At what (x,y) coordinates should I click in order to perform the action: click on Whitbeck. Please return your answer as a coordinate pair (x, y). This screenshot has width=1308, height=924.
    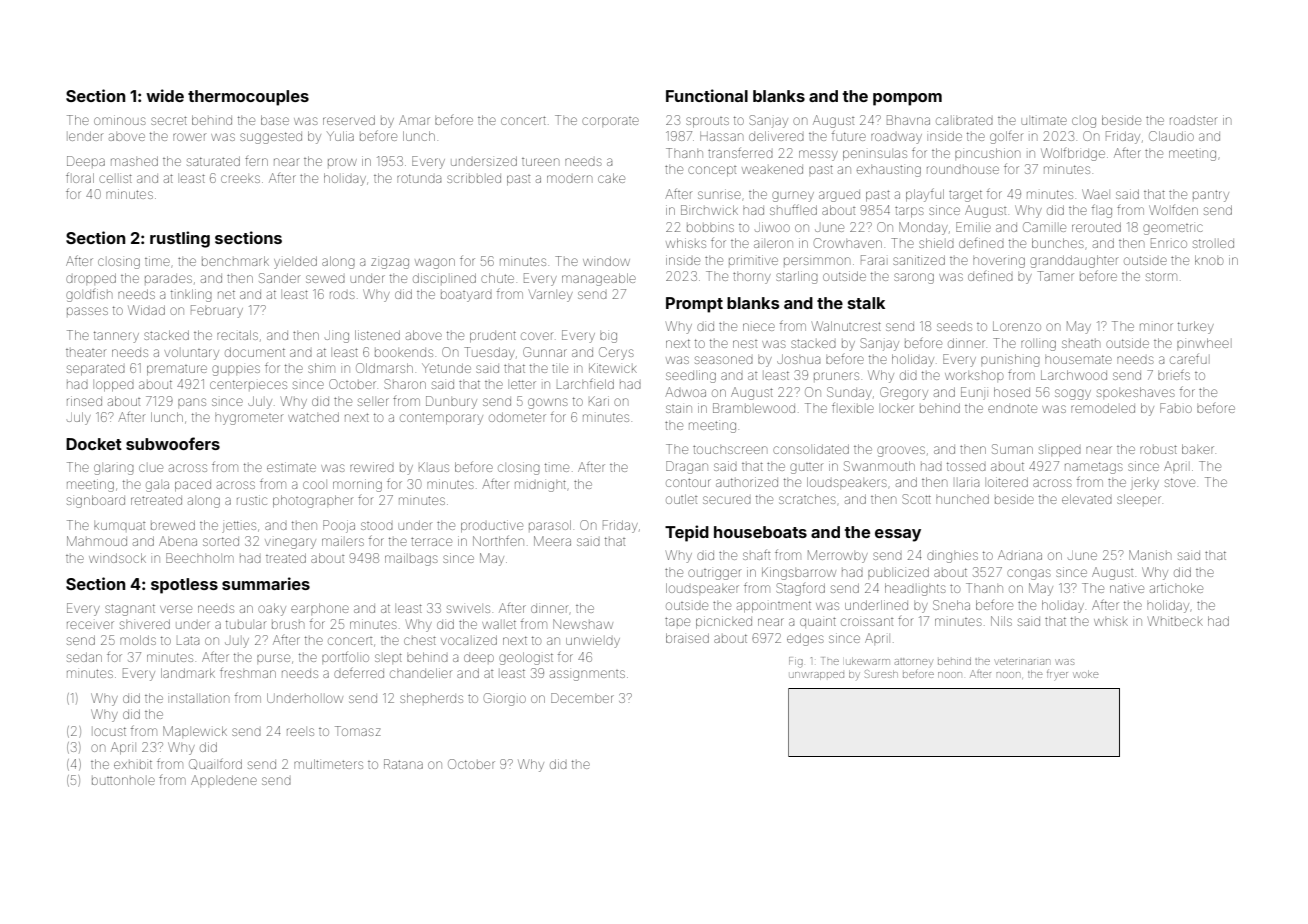
    Looking at the image, I should click on (1175, 621).
